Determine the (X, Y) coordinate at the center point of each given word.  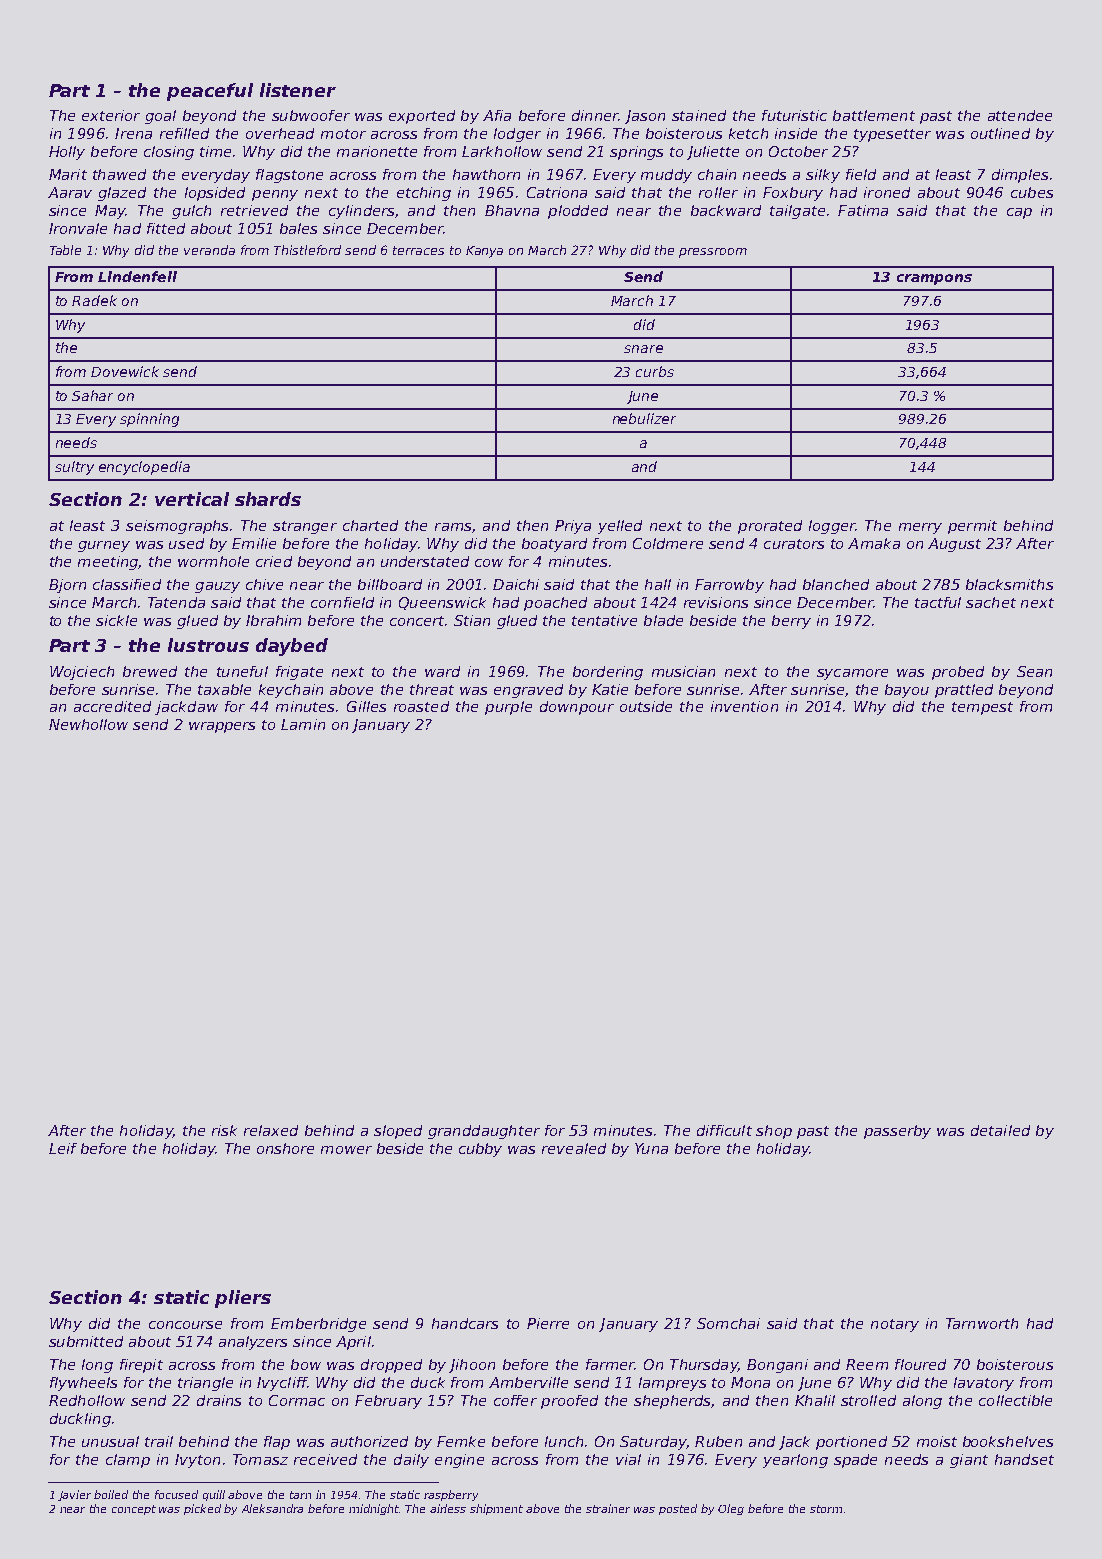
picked (202, 1509)
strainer (608, 1508)
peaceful (210, 92)
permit (972, 527)
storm (826, 1509)
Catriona (557, 192)
